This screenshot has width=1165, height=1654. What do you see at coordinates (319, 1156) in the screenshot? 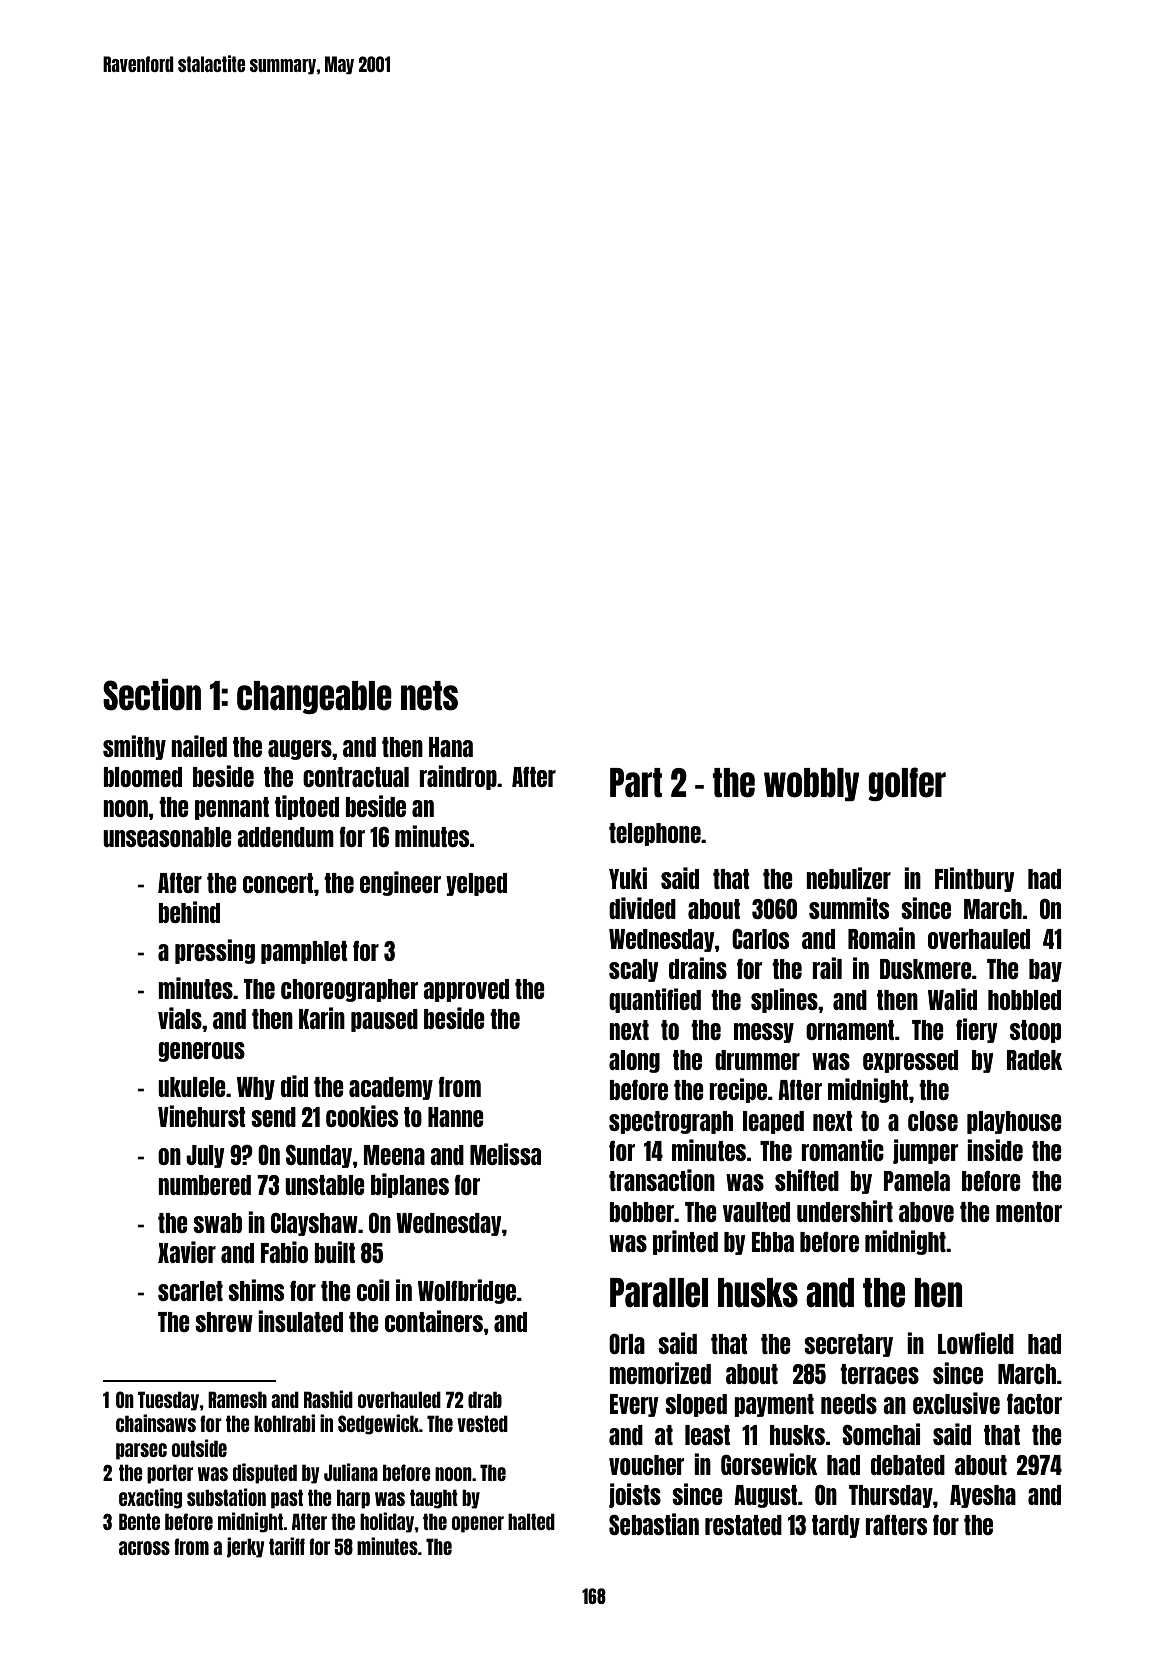
I see `Sunday` at bounding box center [319, 1156].
